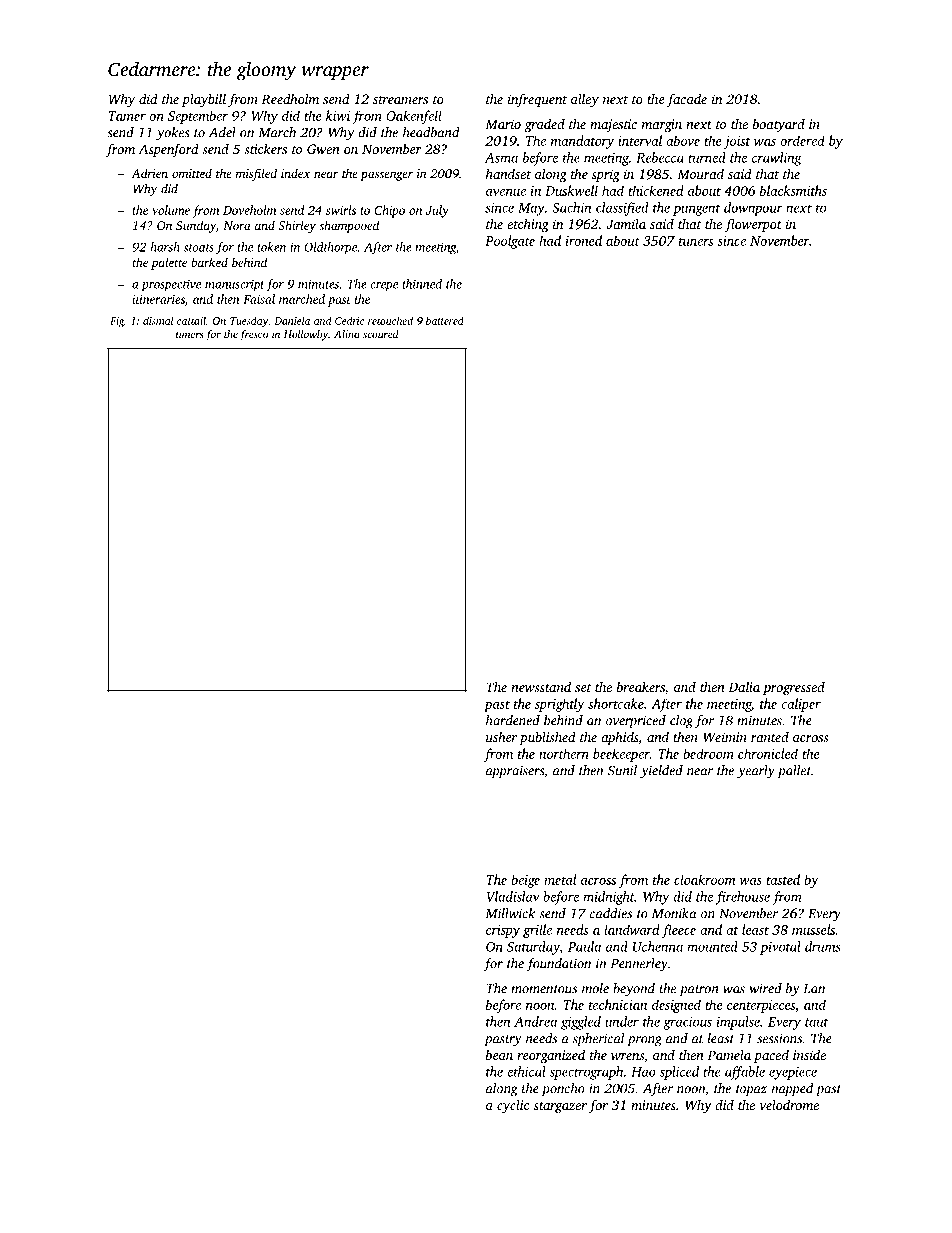 The width and height of the page is (952, 1233). What do you see at coordinates (541, 686) in the page?
I see `newsstand` at bounding box center [541, 686].
